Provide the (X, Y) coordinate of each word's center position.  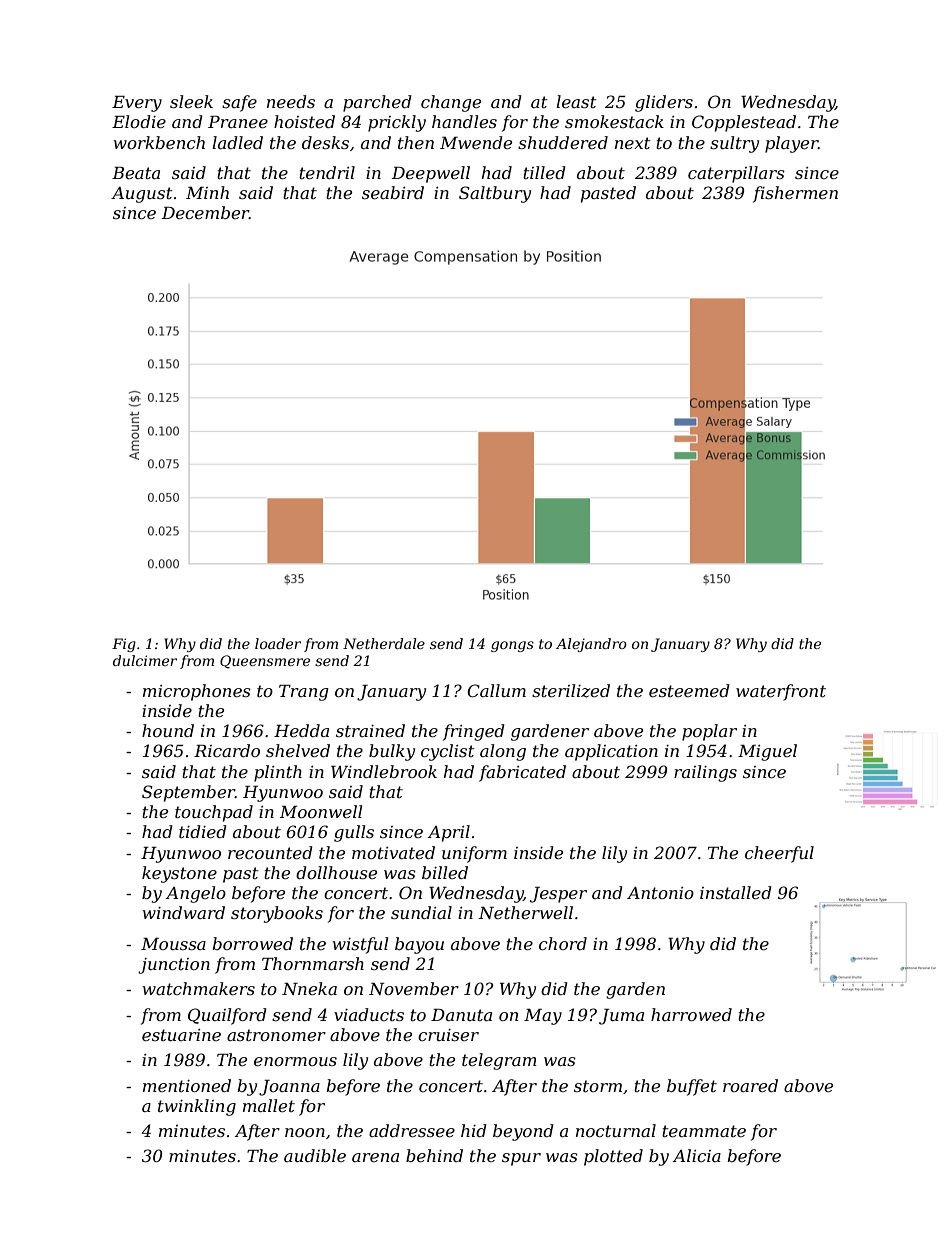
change (451, 103)
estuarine (181, 1035)
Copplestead (744, 123)
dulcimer (145, 660)
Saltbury (495, 194)
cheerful (779, 854)
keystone (179, 874)
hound (168, 730)
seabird (393, 192)
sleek (191, 101)
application (611, 752)
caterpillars (736, 174)
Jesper (558, 895)
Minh (207, 192)
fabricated (522, 773)
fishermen (795, 194)
